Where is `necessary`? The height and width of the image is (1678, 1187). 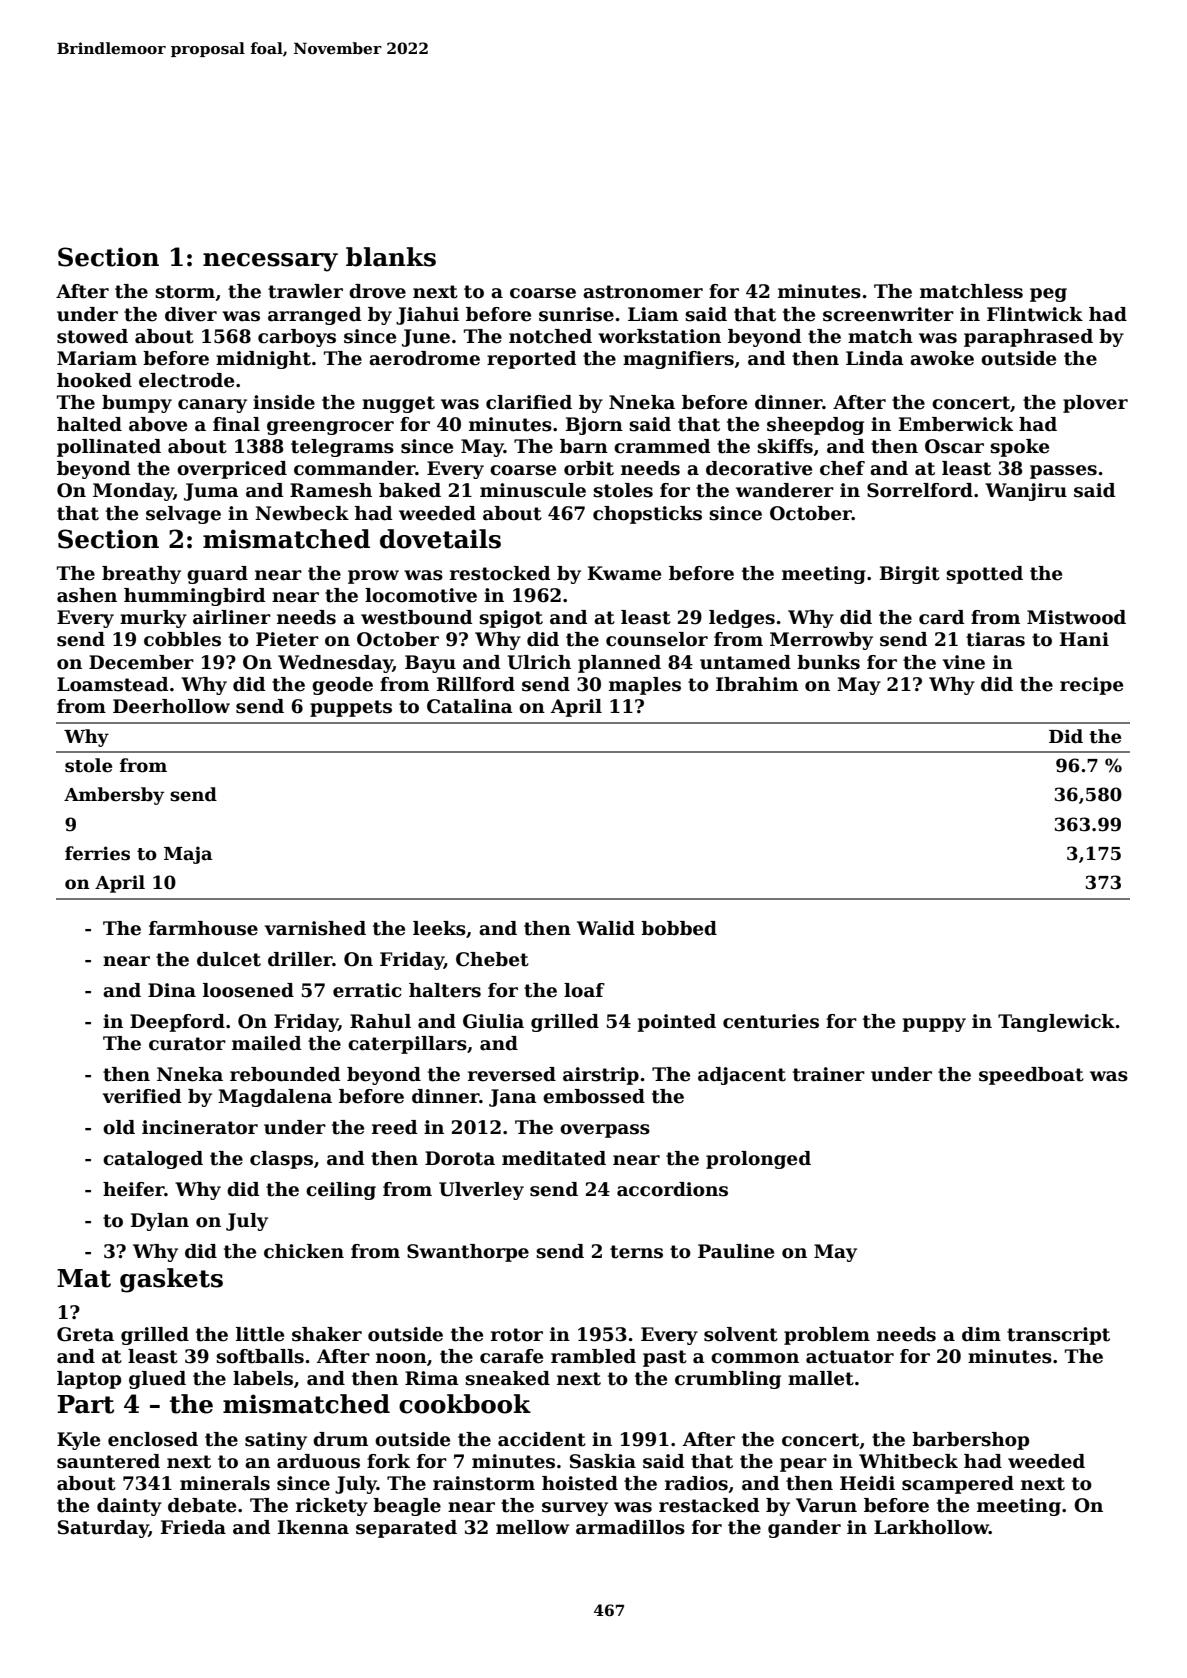
necessary is located at coordinates (270, 262).
